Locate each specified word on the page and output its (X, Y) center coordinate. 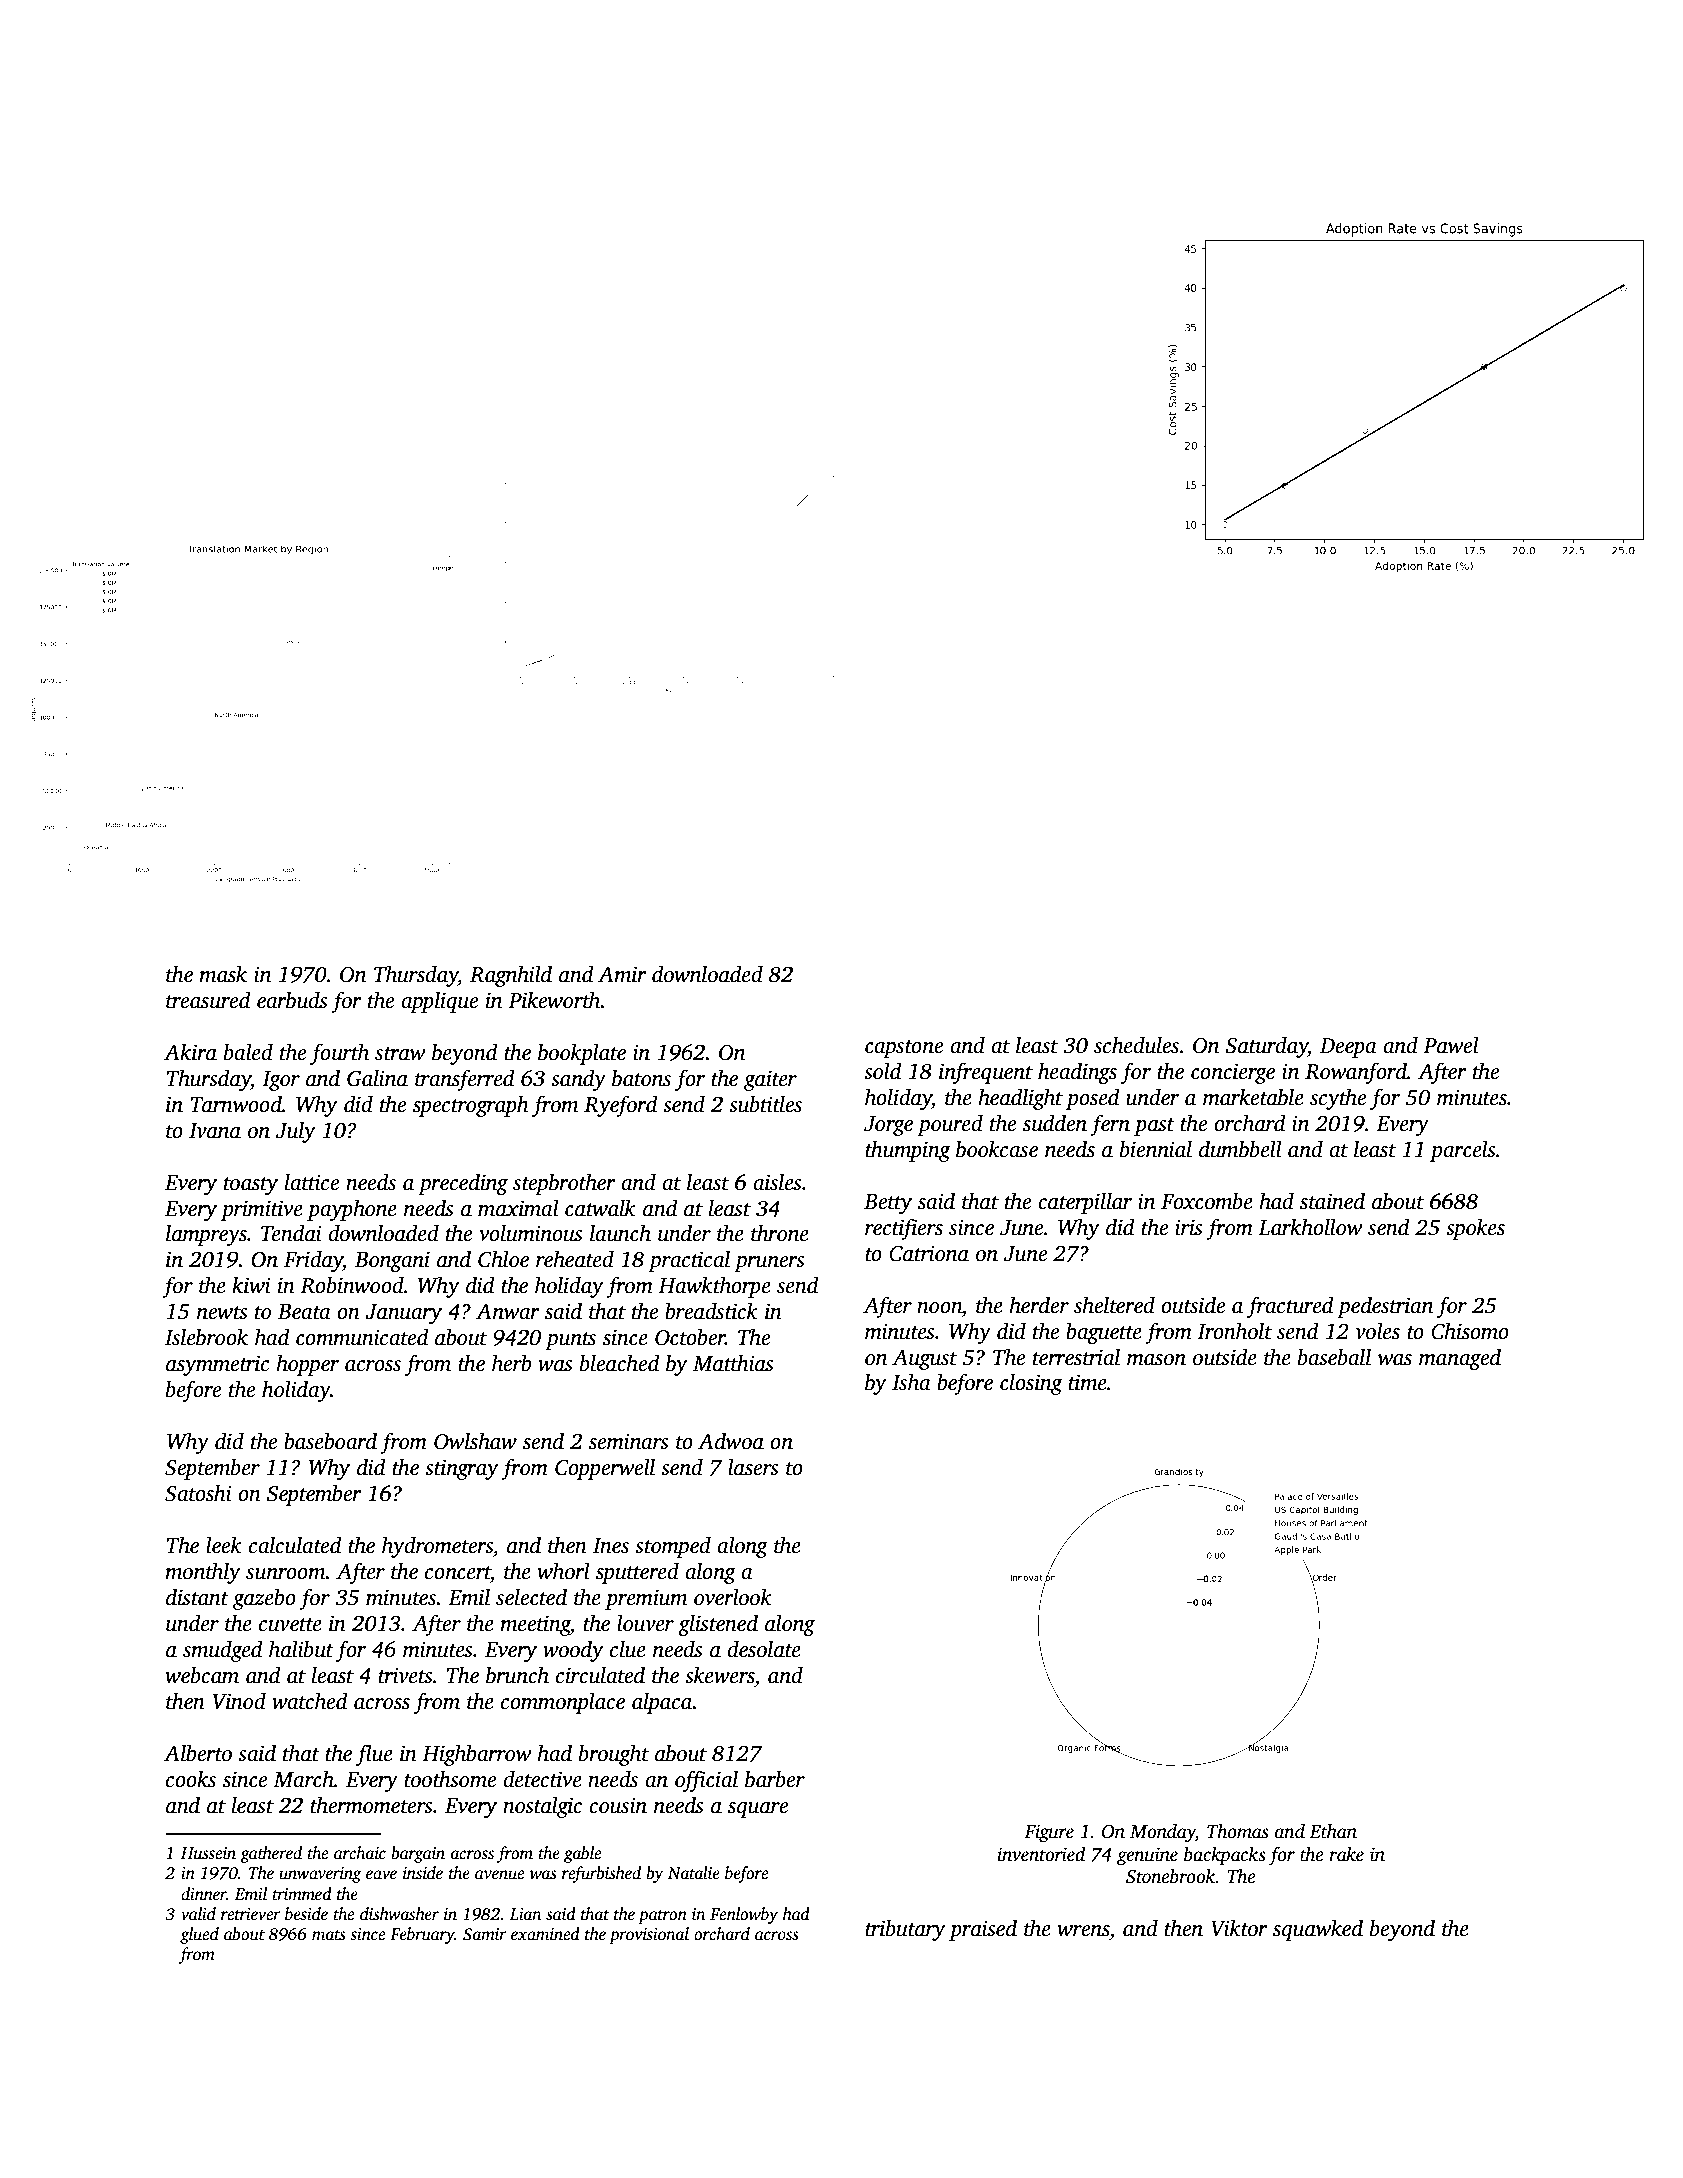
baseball (1334, 1357)
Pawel (1451, 1045)
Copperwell (605, 1469)
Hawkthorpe (714, 1287)
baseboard (330, 1441)
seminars (629, 1441)
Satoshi (198, 1493)
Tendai (291, 1233)
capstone (904, 1049)
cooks (191, 1779)
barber (775, 1779)
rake (1346, 1854)
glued (199, 1935)
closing (1031, 1384)
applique (439, 1002)
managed (1460, 1359)
